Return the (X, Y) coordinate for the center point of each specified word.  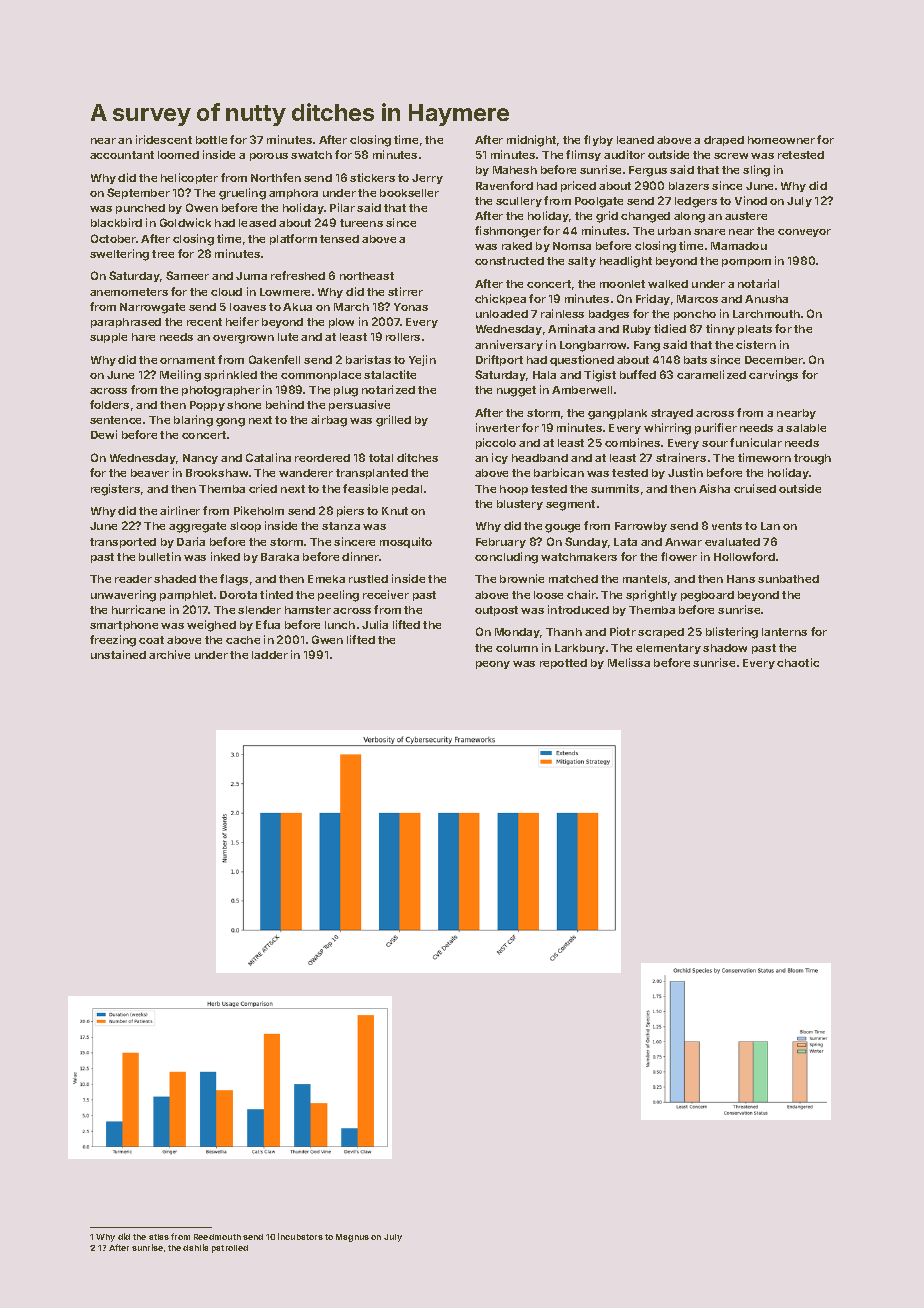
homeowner (781, 140)
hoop (514, 490)
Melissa (629, 662)
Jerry (427, 179)
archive (169, 654)
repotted (563, 664)
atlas (159, 1237)
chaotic (798, 662)
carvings (773, 376)
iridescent (164, 139)
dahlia (195, 1247)
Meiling (180, 376)
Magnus (352, 1238)
